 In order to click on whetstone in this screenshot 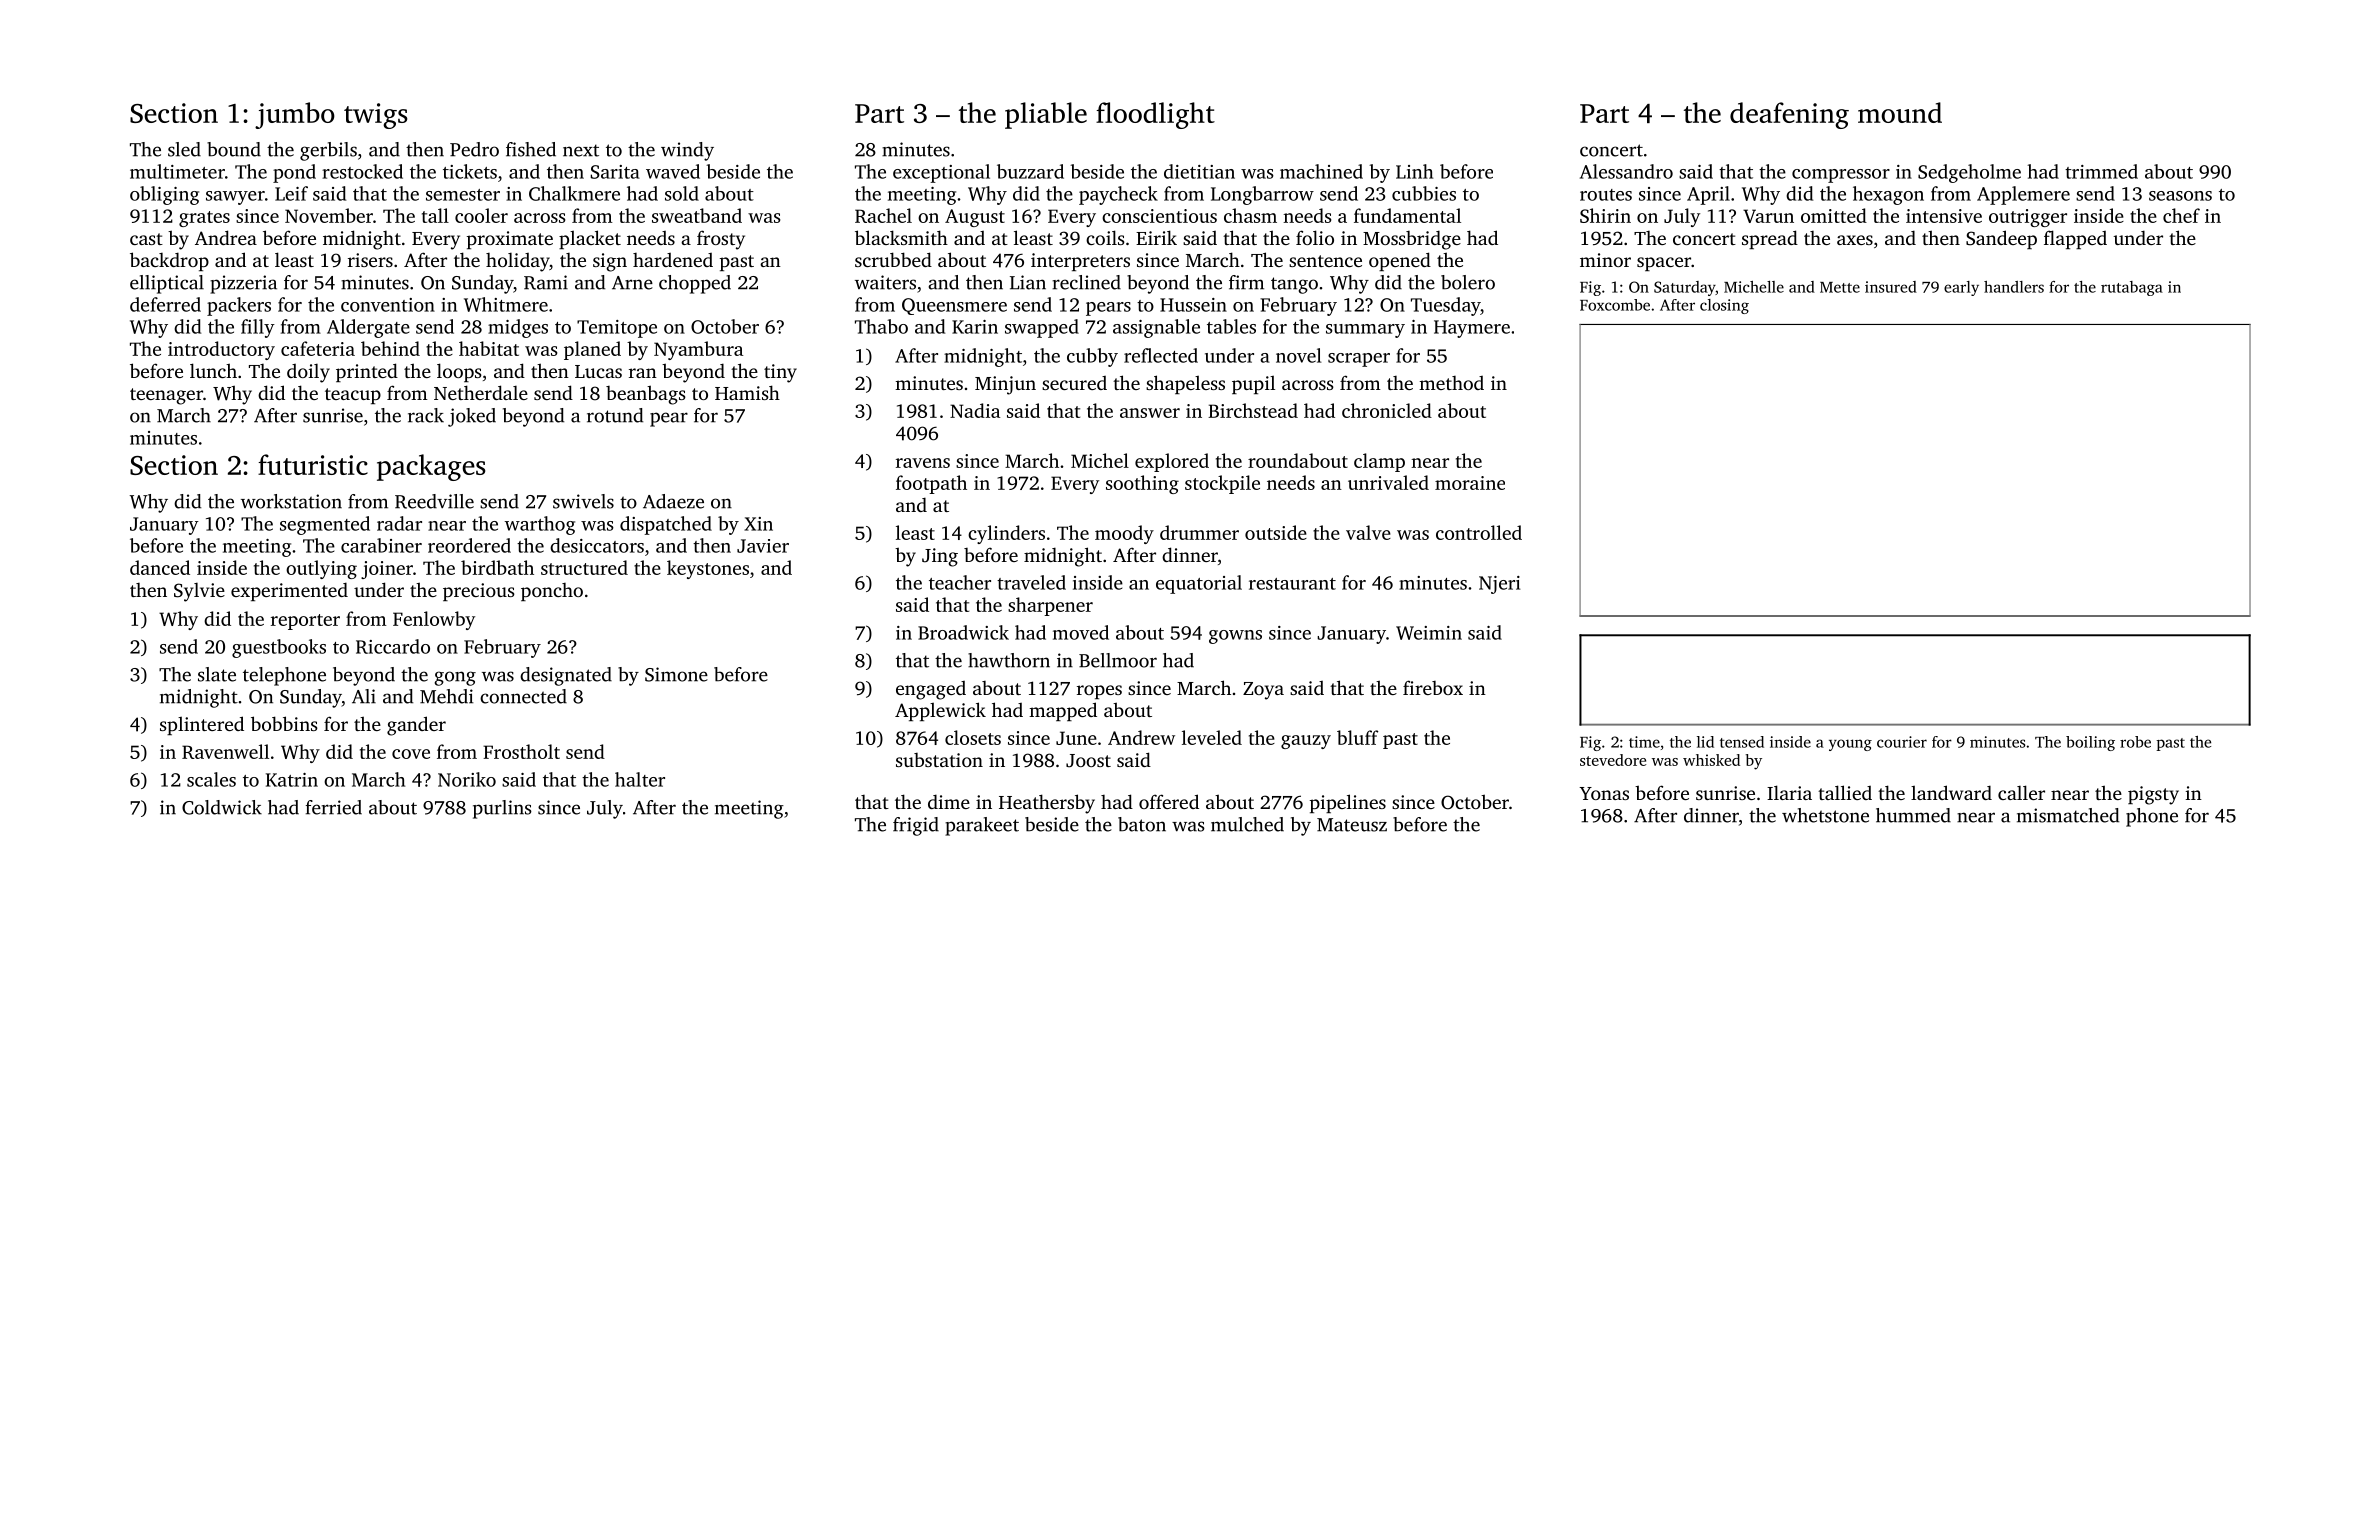, I will do `click(1825, 815)`.
